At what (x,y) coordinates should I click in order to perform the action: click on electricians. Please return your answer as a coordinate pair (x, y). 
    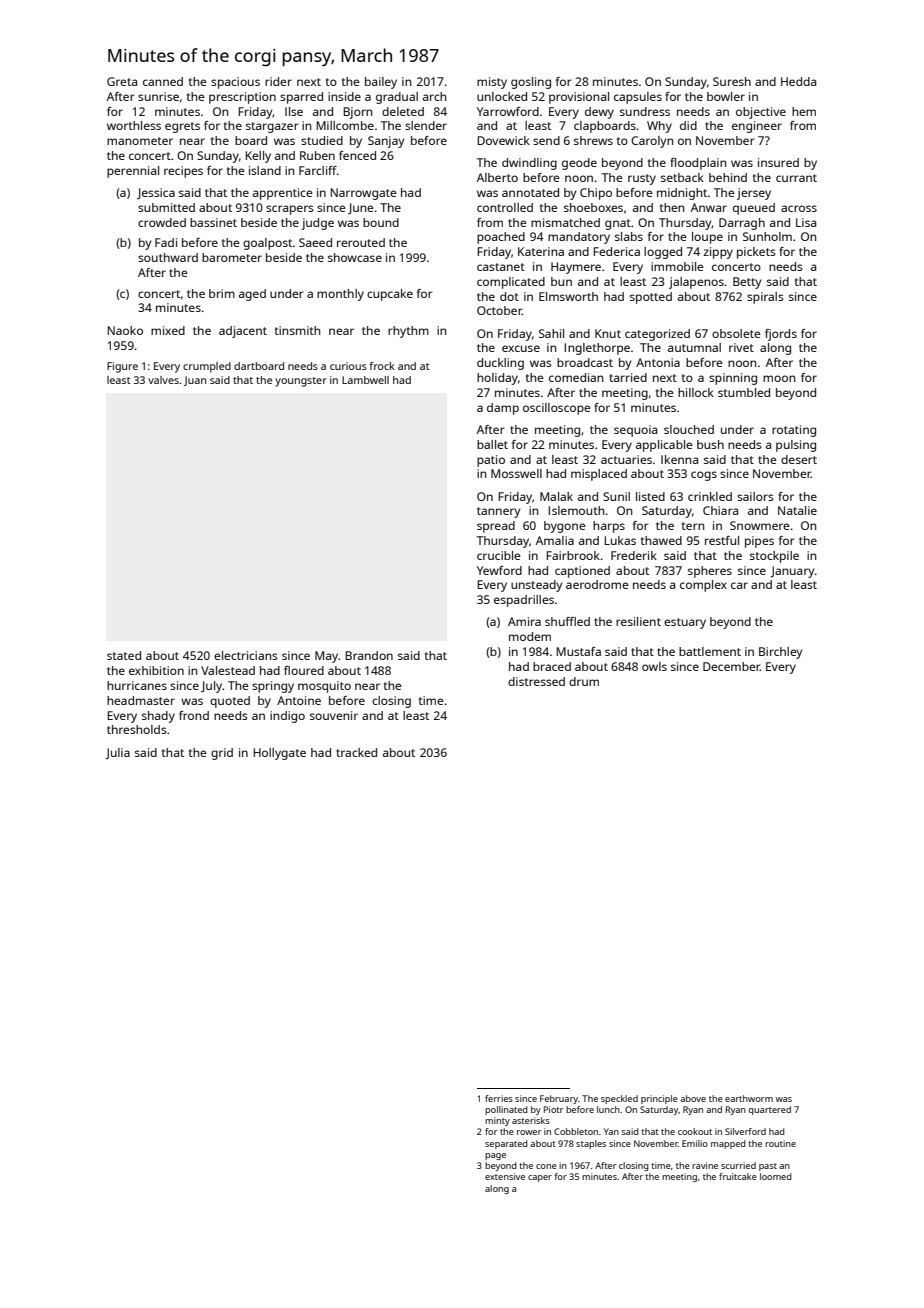
    Looking at the image, I should click on (246, 655).
